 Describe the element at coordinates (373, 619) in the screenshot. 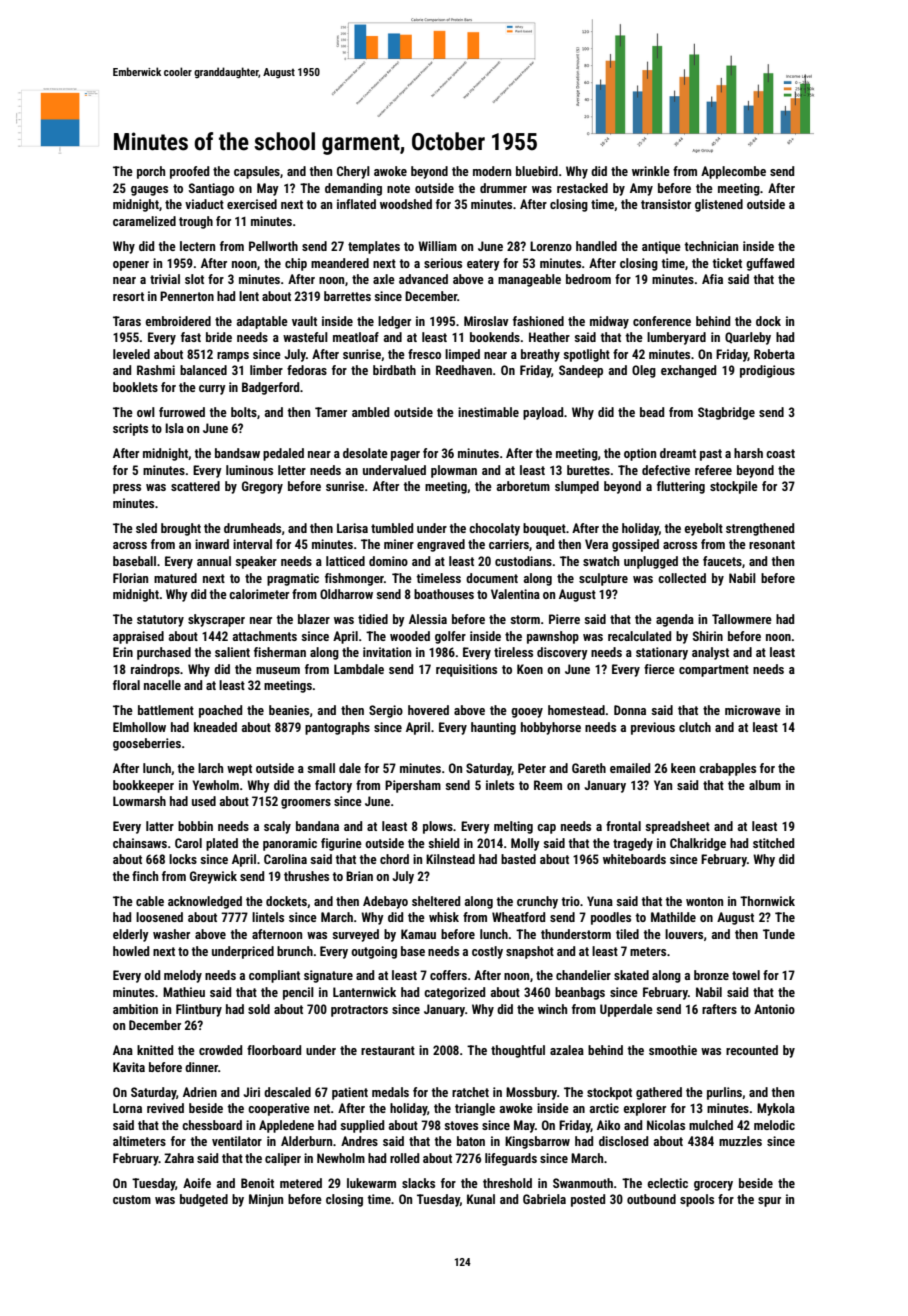

I see `tidied` at that location.
